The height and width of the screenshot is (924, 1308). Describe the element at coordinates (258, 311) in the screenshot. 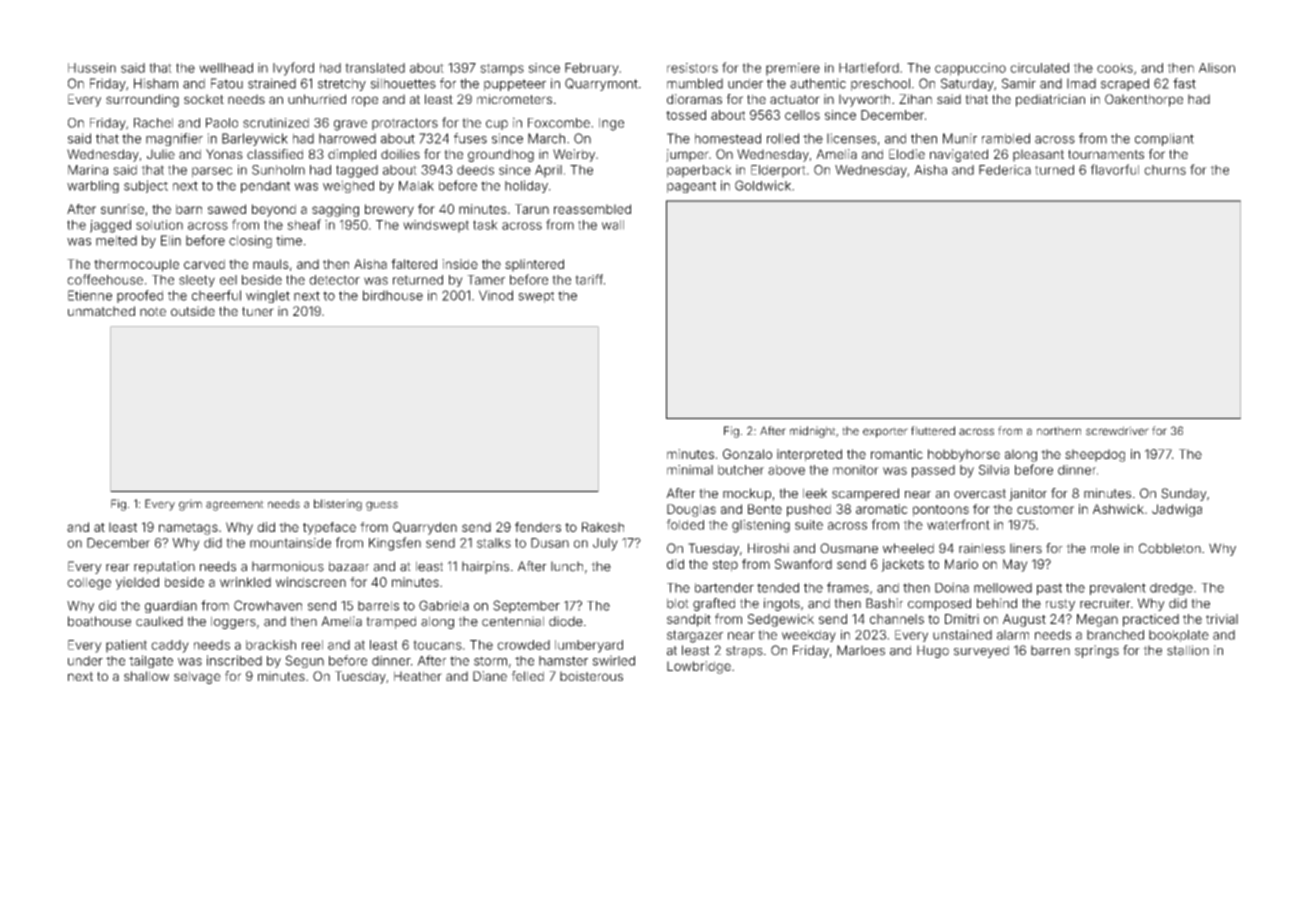

I see `tuner` at that location.
